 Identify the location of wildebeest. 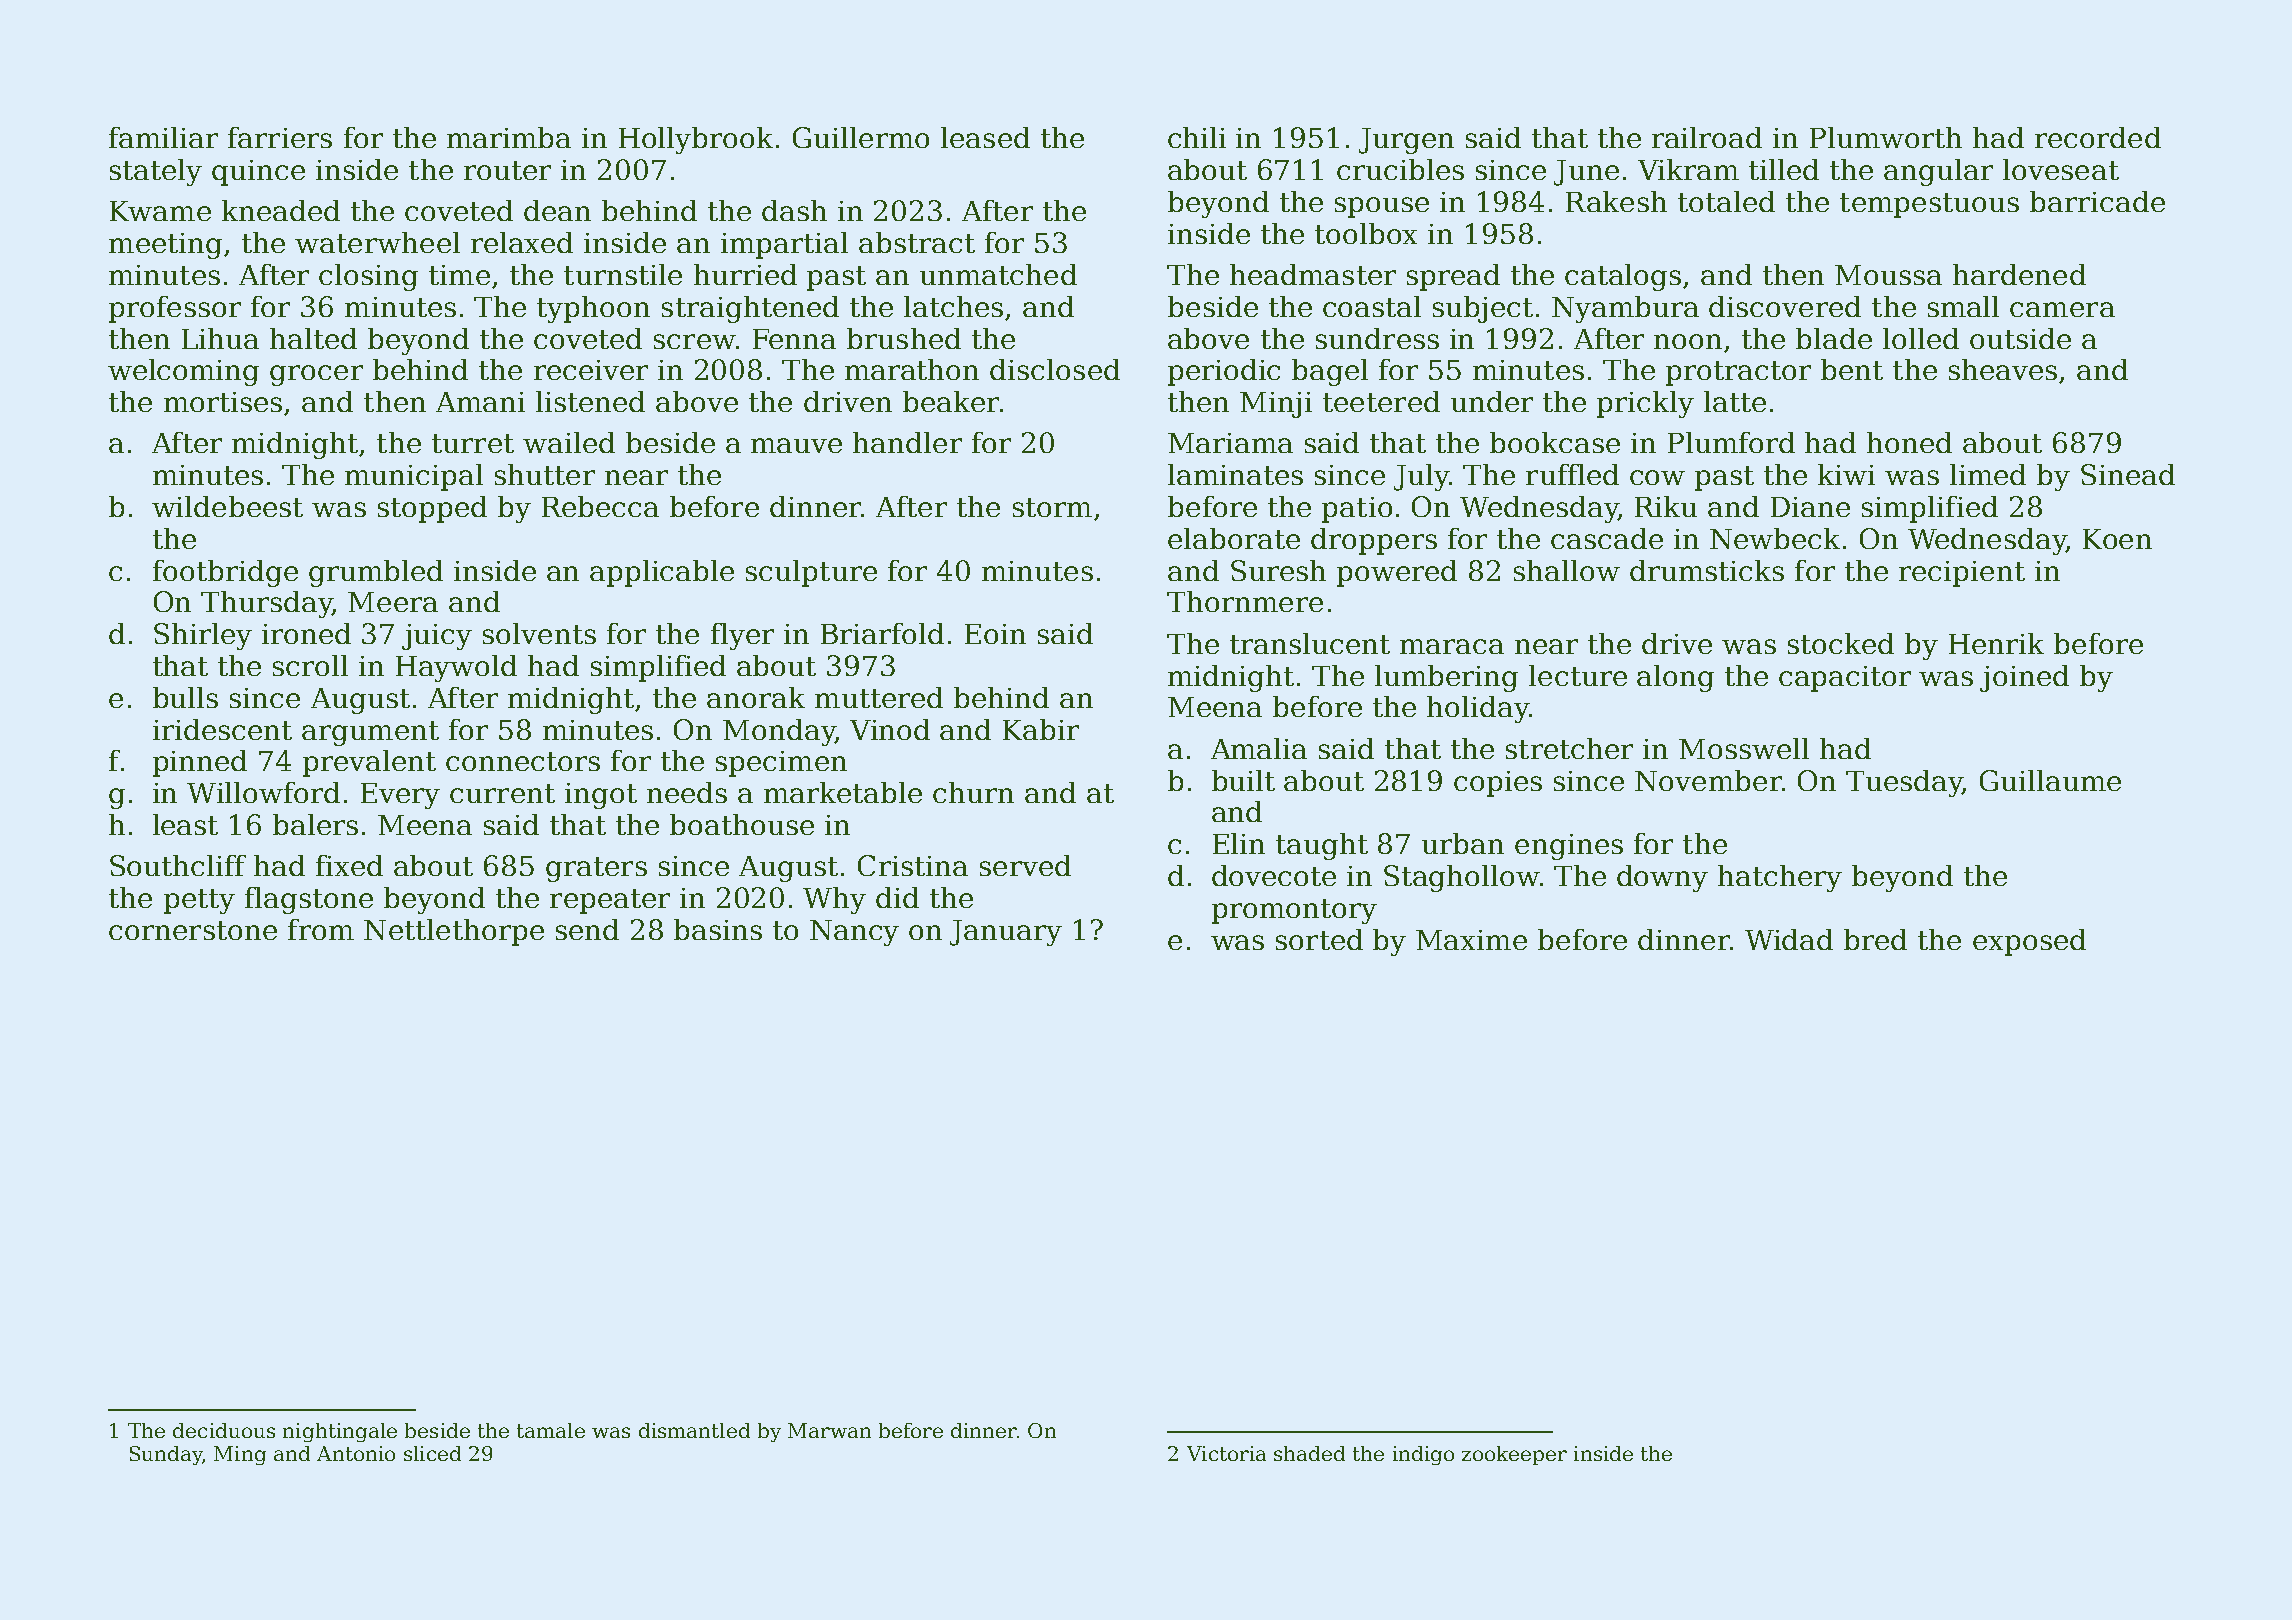
(227, 506).
